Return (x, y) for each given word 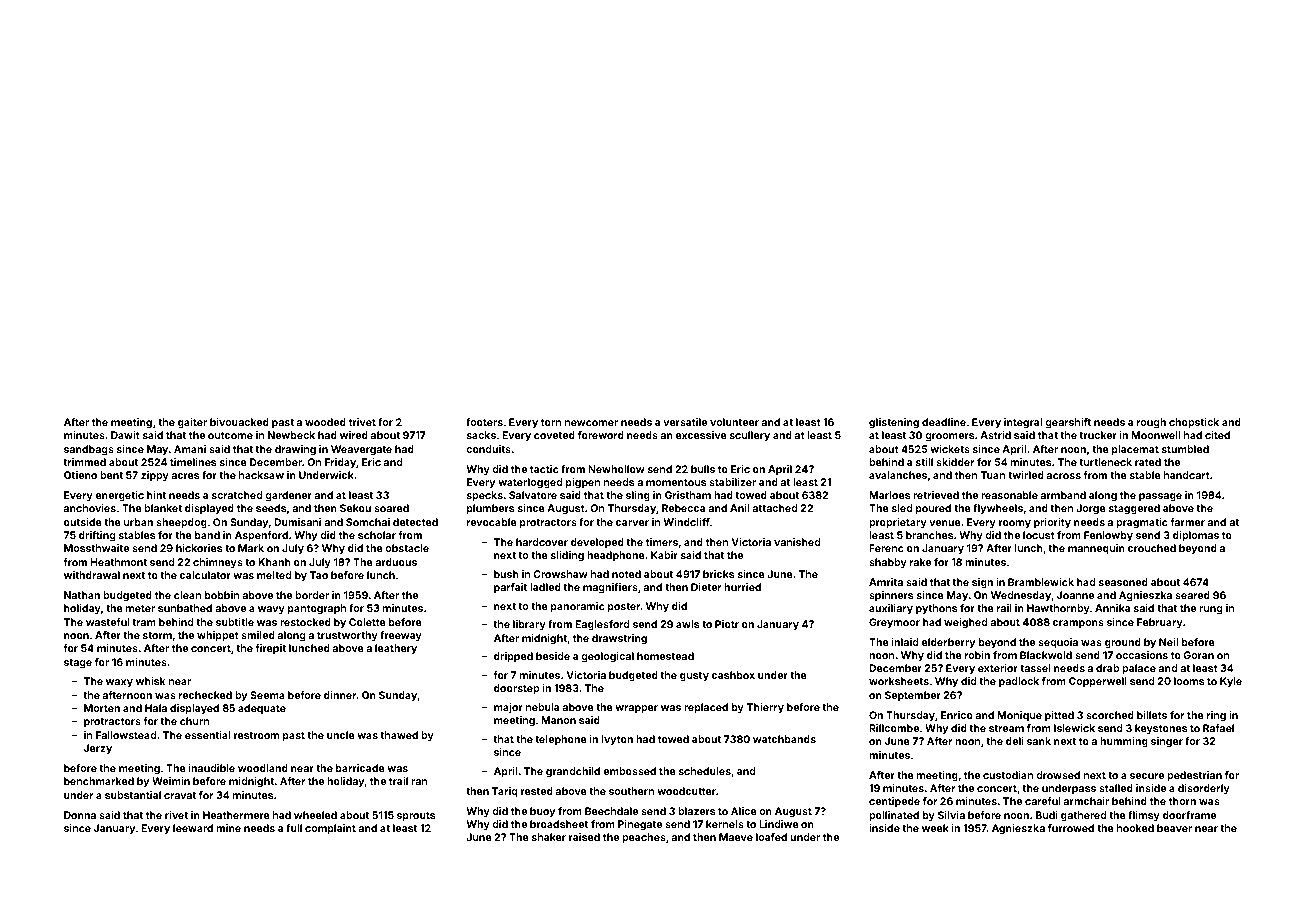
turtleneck (1105, 462)
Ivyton (617, 740)
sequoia (1058, 643)
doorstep (516, 689)
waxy (119, 683)
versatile (685, 422)
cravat (180, 795)
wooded (325, 422)
